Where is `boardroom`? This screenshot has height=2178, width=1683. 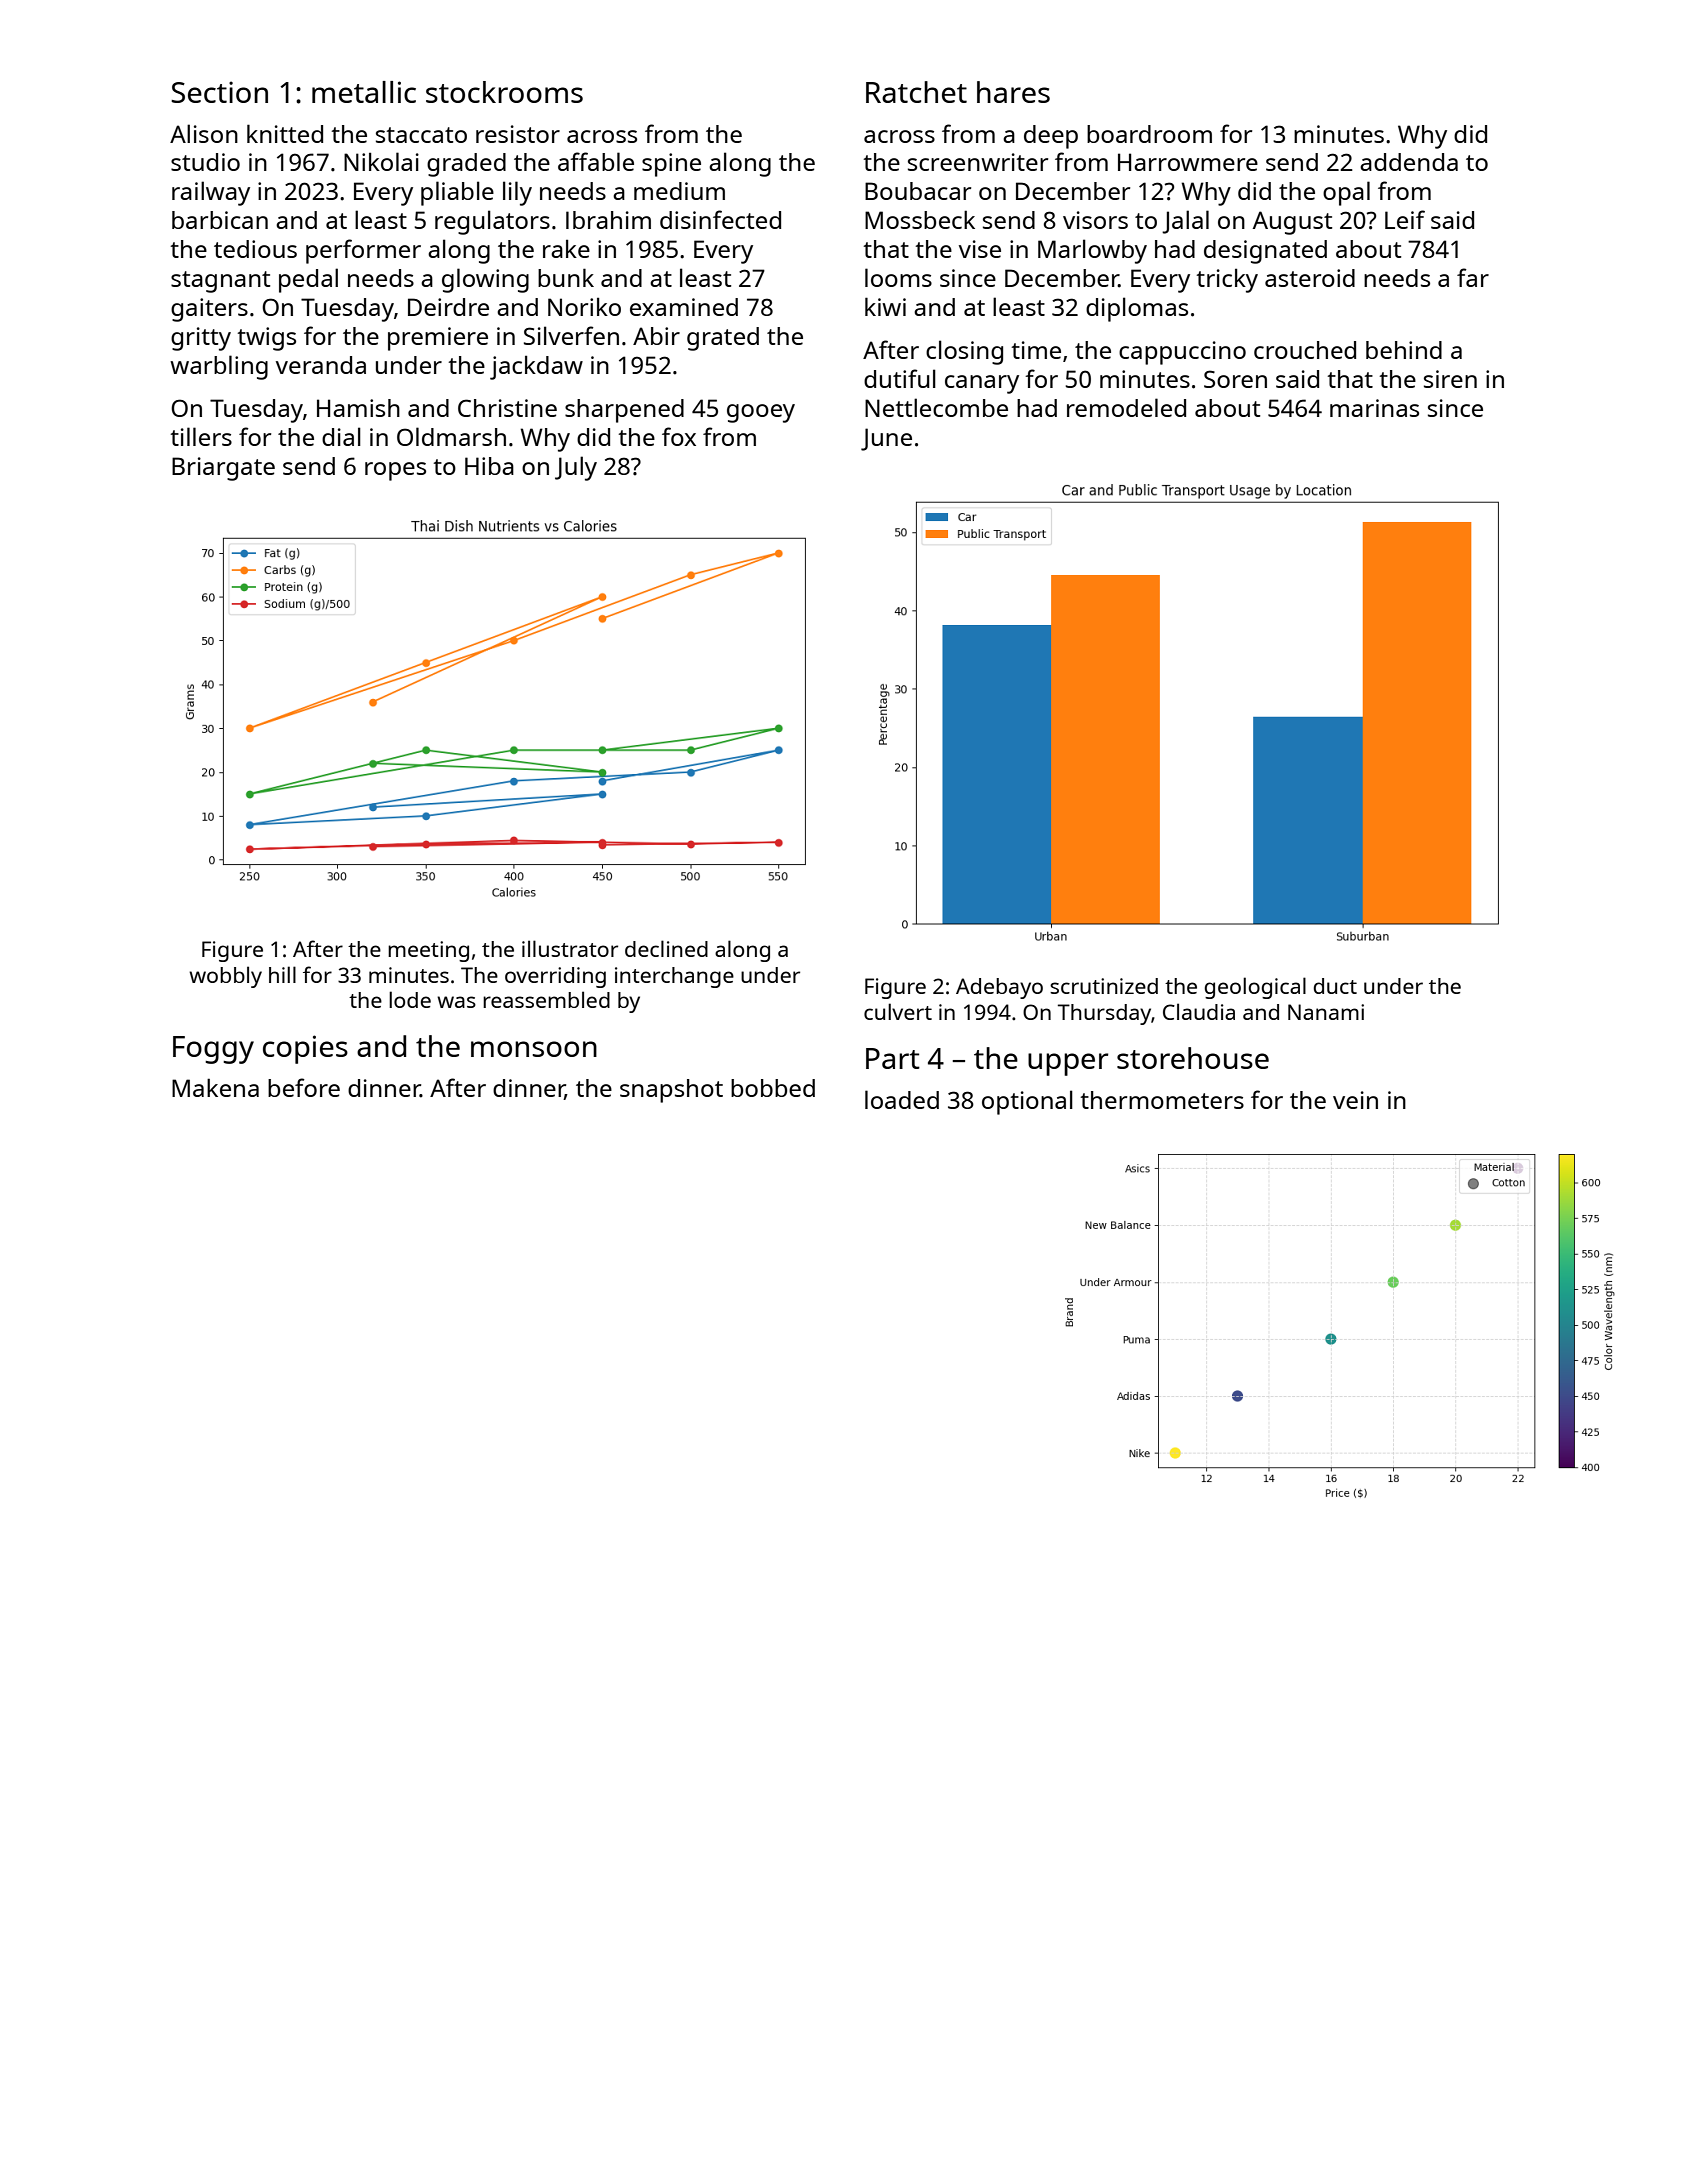
boardroom is located at coordinates (1149, 134).
